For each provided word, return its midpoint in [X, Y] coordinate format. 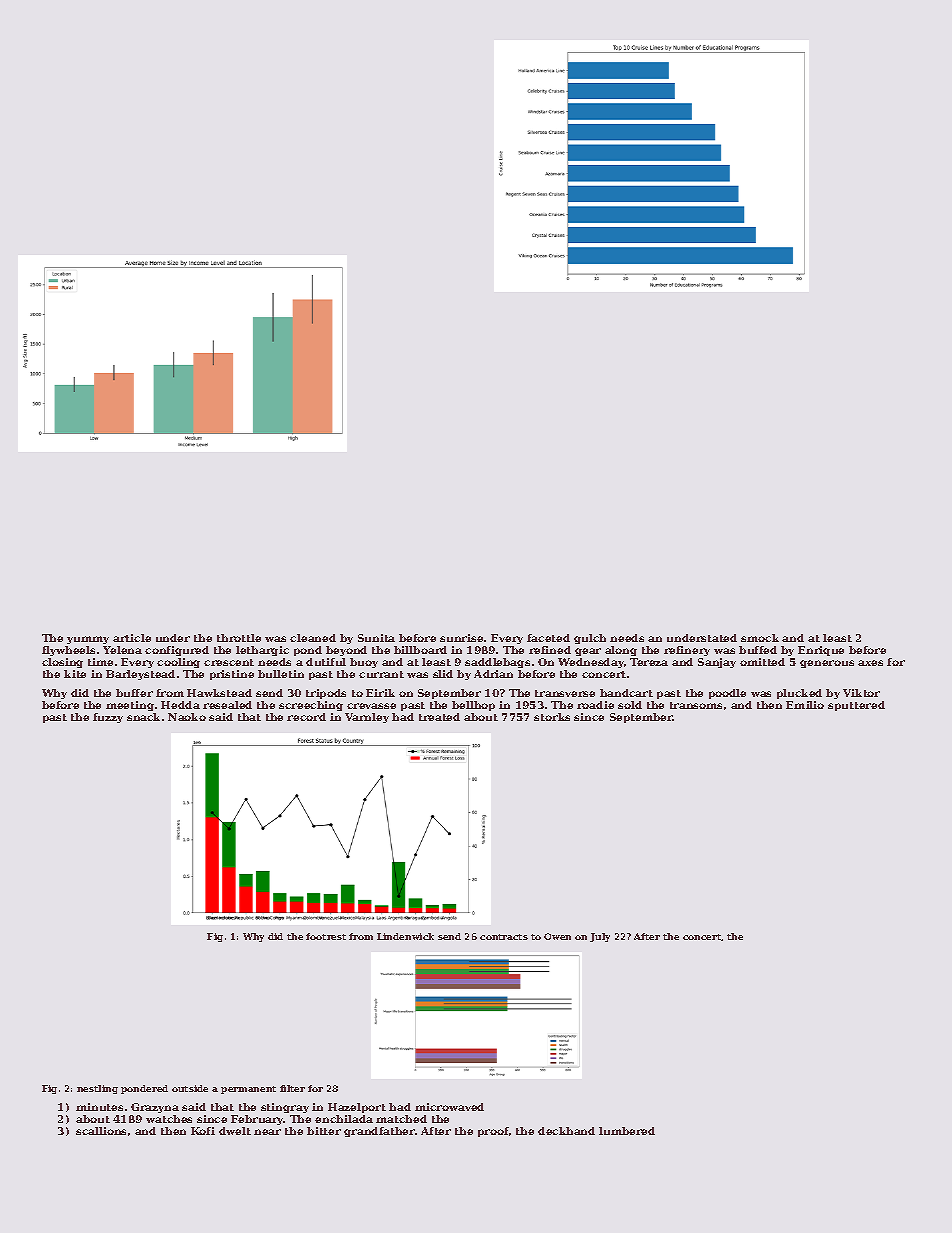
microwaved [449, 1107]
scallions [101, 1131]
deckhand [566, 1131]
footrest [326, 936]
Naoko [187, 717]
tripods [326, 694]
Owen [557, 936]
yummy [88, 640]
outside [190, 1088]
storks [552, 717]
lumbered [627, 1131]
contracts [504, 937]
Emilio [805, 705]
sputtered [856, 706]
